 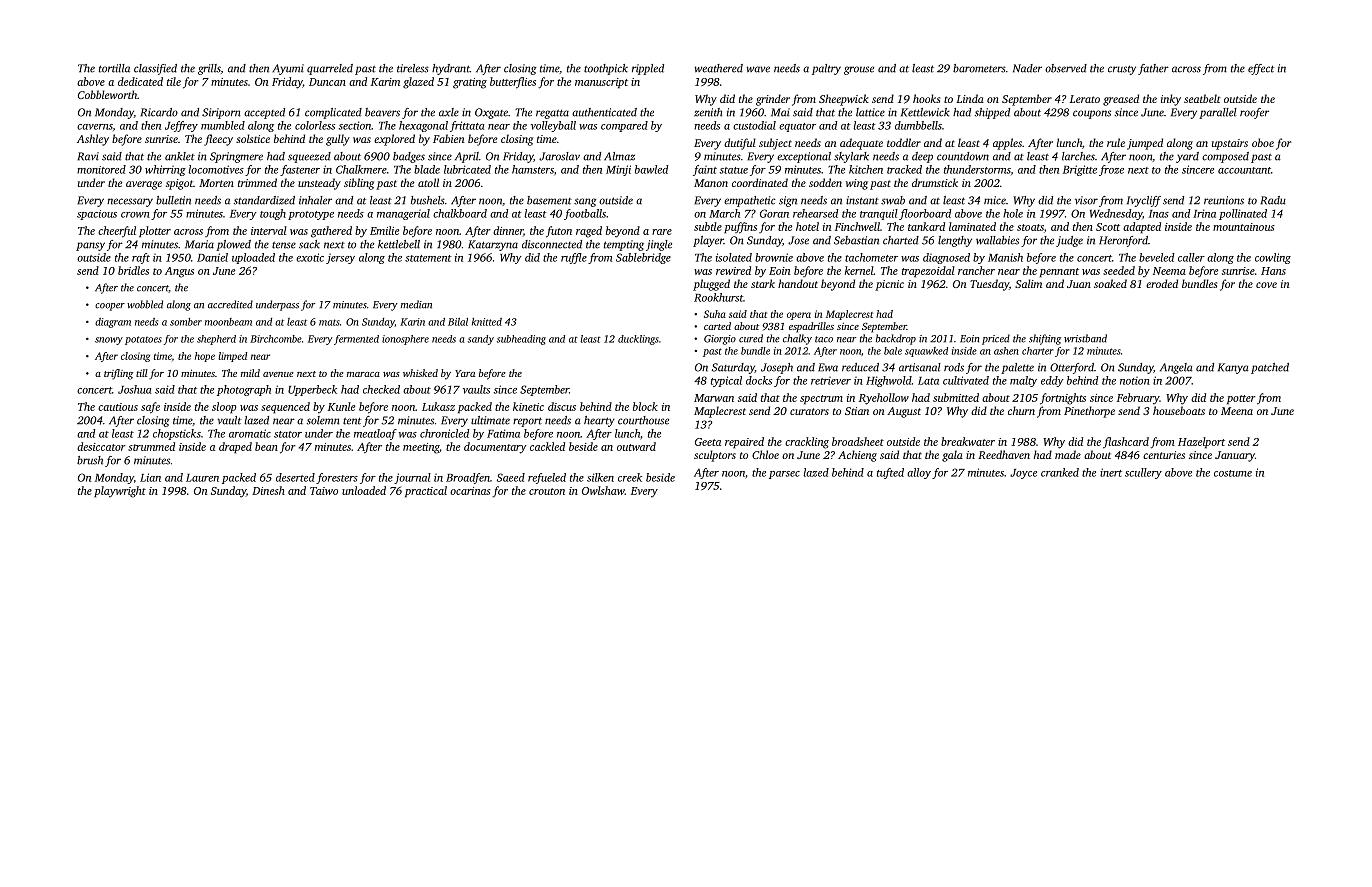 What do you see at coordinates (549, 200) in the screenshot?
I see `basement` at bounding box center [549, 200].
